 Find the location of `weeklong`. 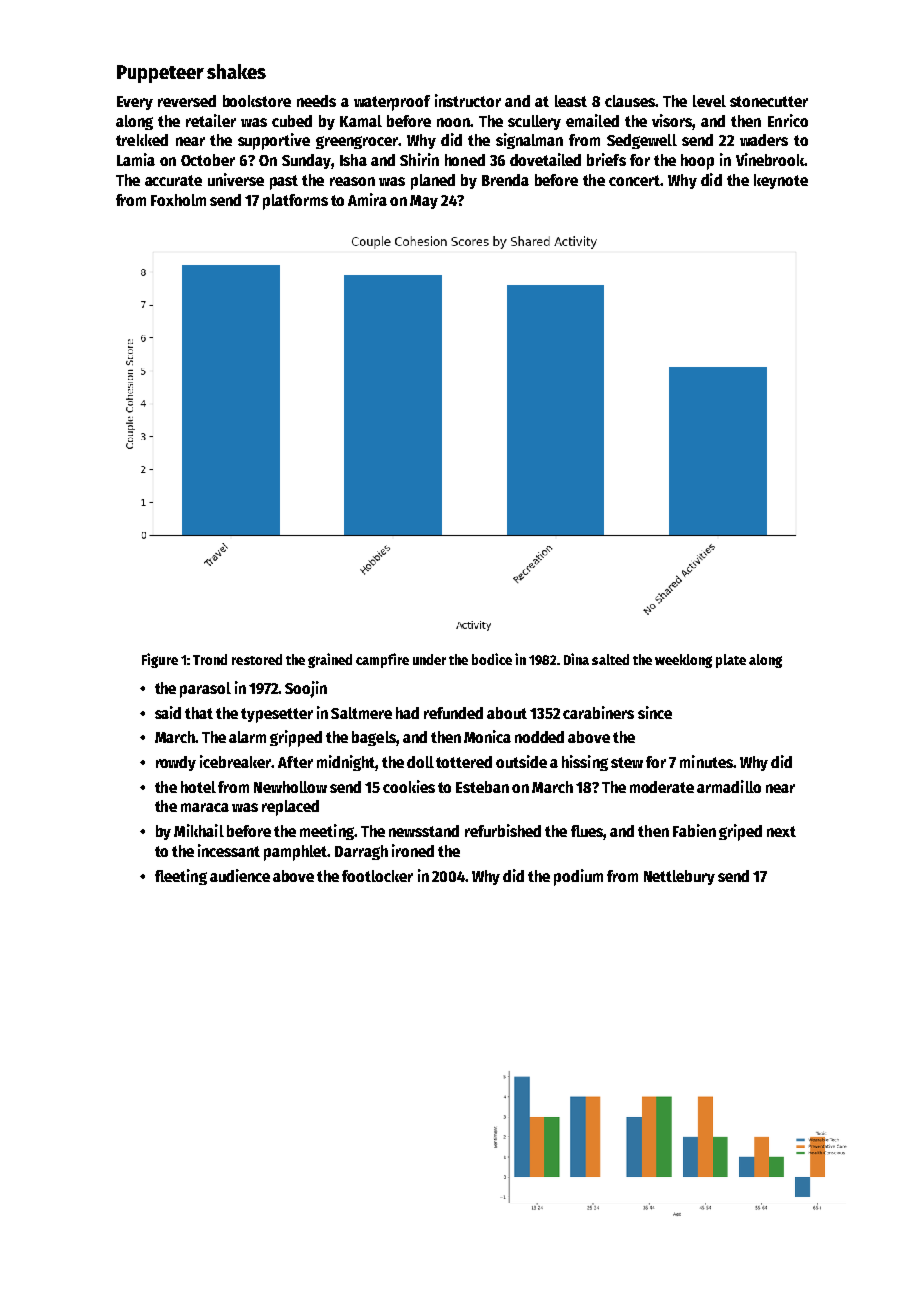

weeklong is located at coordinates (683, 661).
